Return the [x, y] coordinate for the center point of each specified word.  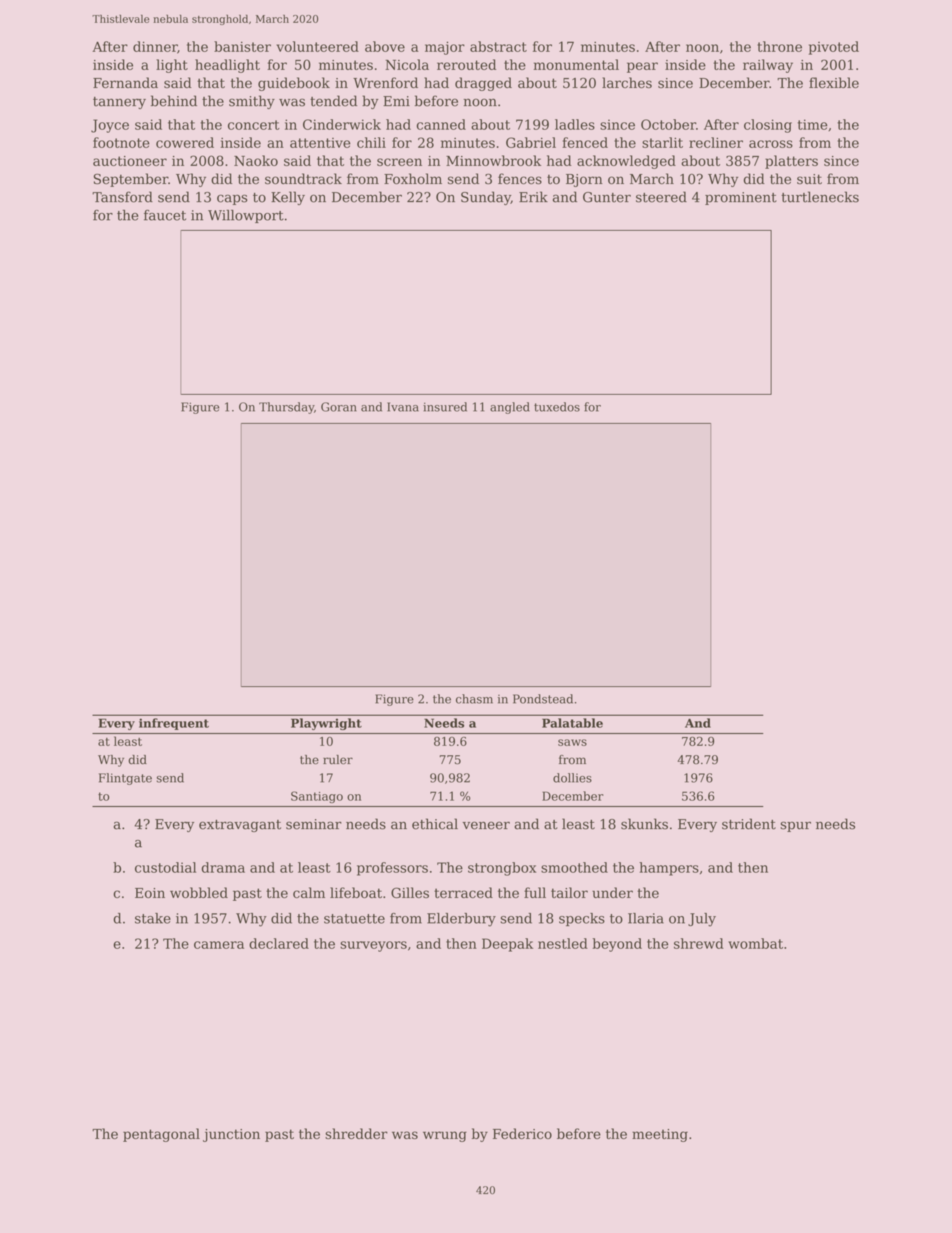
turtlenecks [820, 197]
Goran [339, 407]
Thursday [286, 408]
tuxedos [557, 407]
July [702, 920]
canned [441, 124]
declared [279, 943]
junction [231, 1135]
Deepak [507, 945]
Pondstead [543, 699]
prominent [741, 198]
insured [445, 407]
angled [510, 408]
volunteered [317, 46]
